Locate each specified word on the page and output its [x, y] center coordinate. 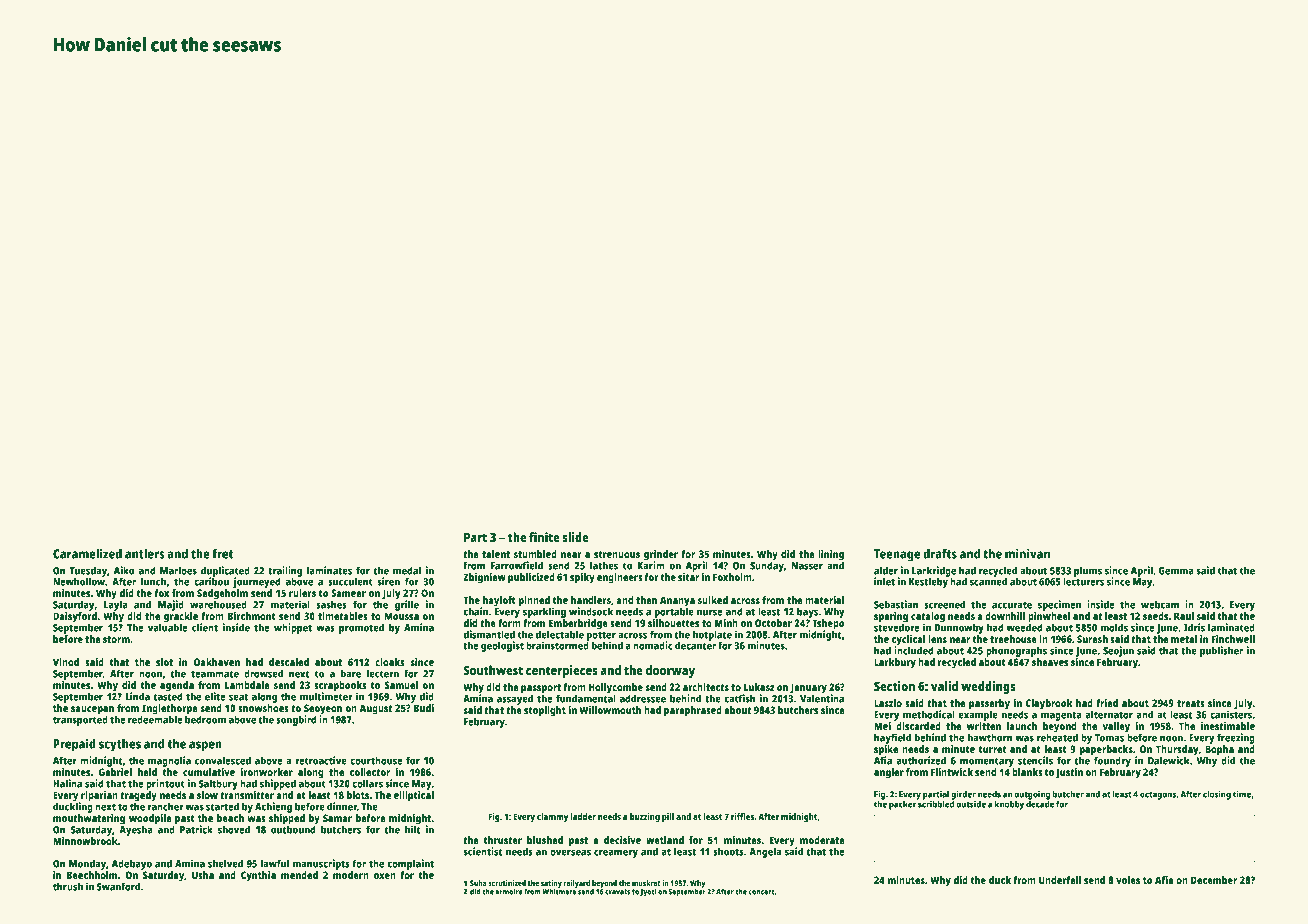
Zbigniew [484, 578]
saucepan [92, 710]
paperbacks [1106, 750]
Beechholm [92, 875]
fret [222, 554]
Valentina [822, 698]
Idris [1194, 627]
